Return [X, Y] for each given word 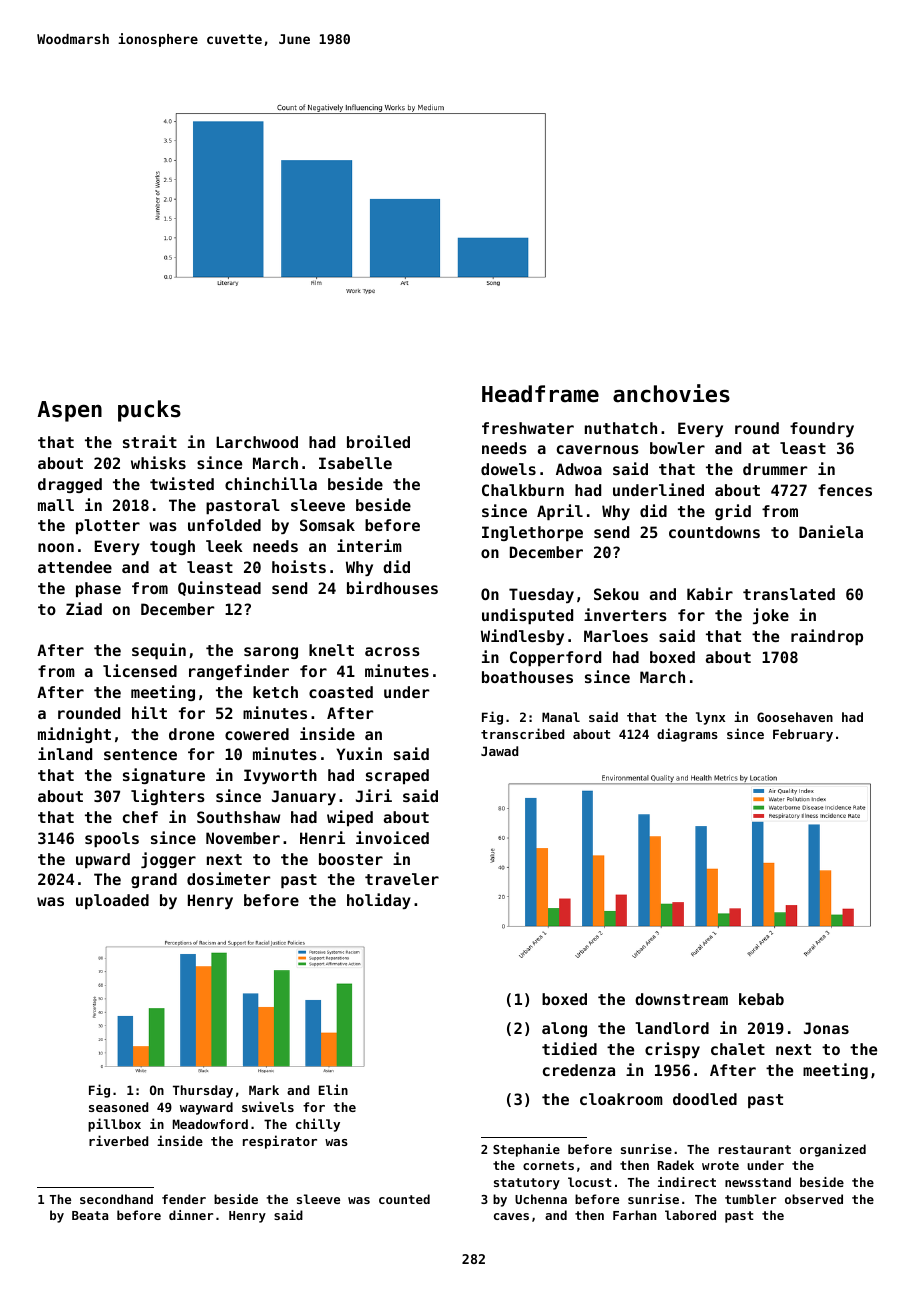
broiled [378, 441]
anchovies [671, 393]
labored [690, 1215]
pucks [149, 411]
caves [511, 1216]
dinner [191, 1215]
